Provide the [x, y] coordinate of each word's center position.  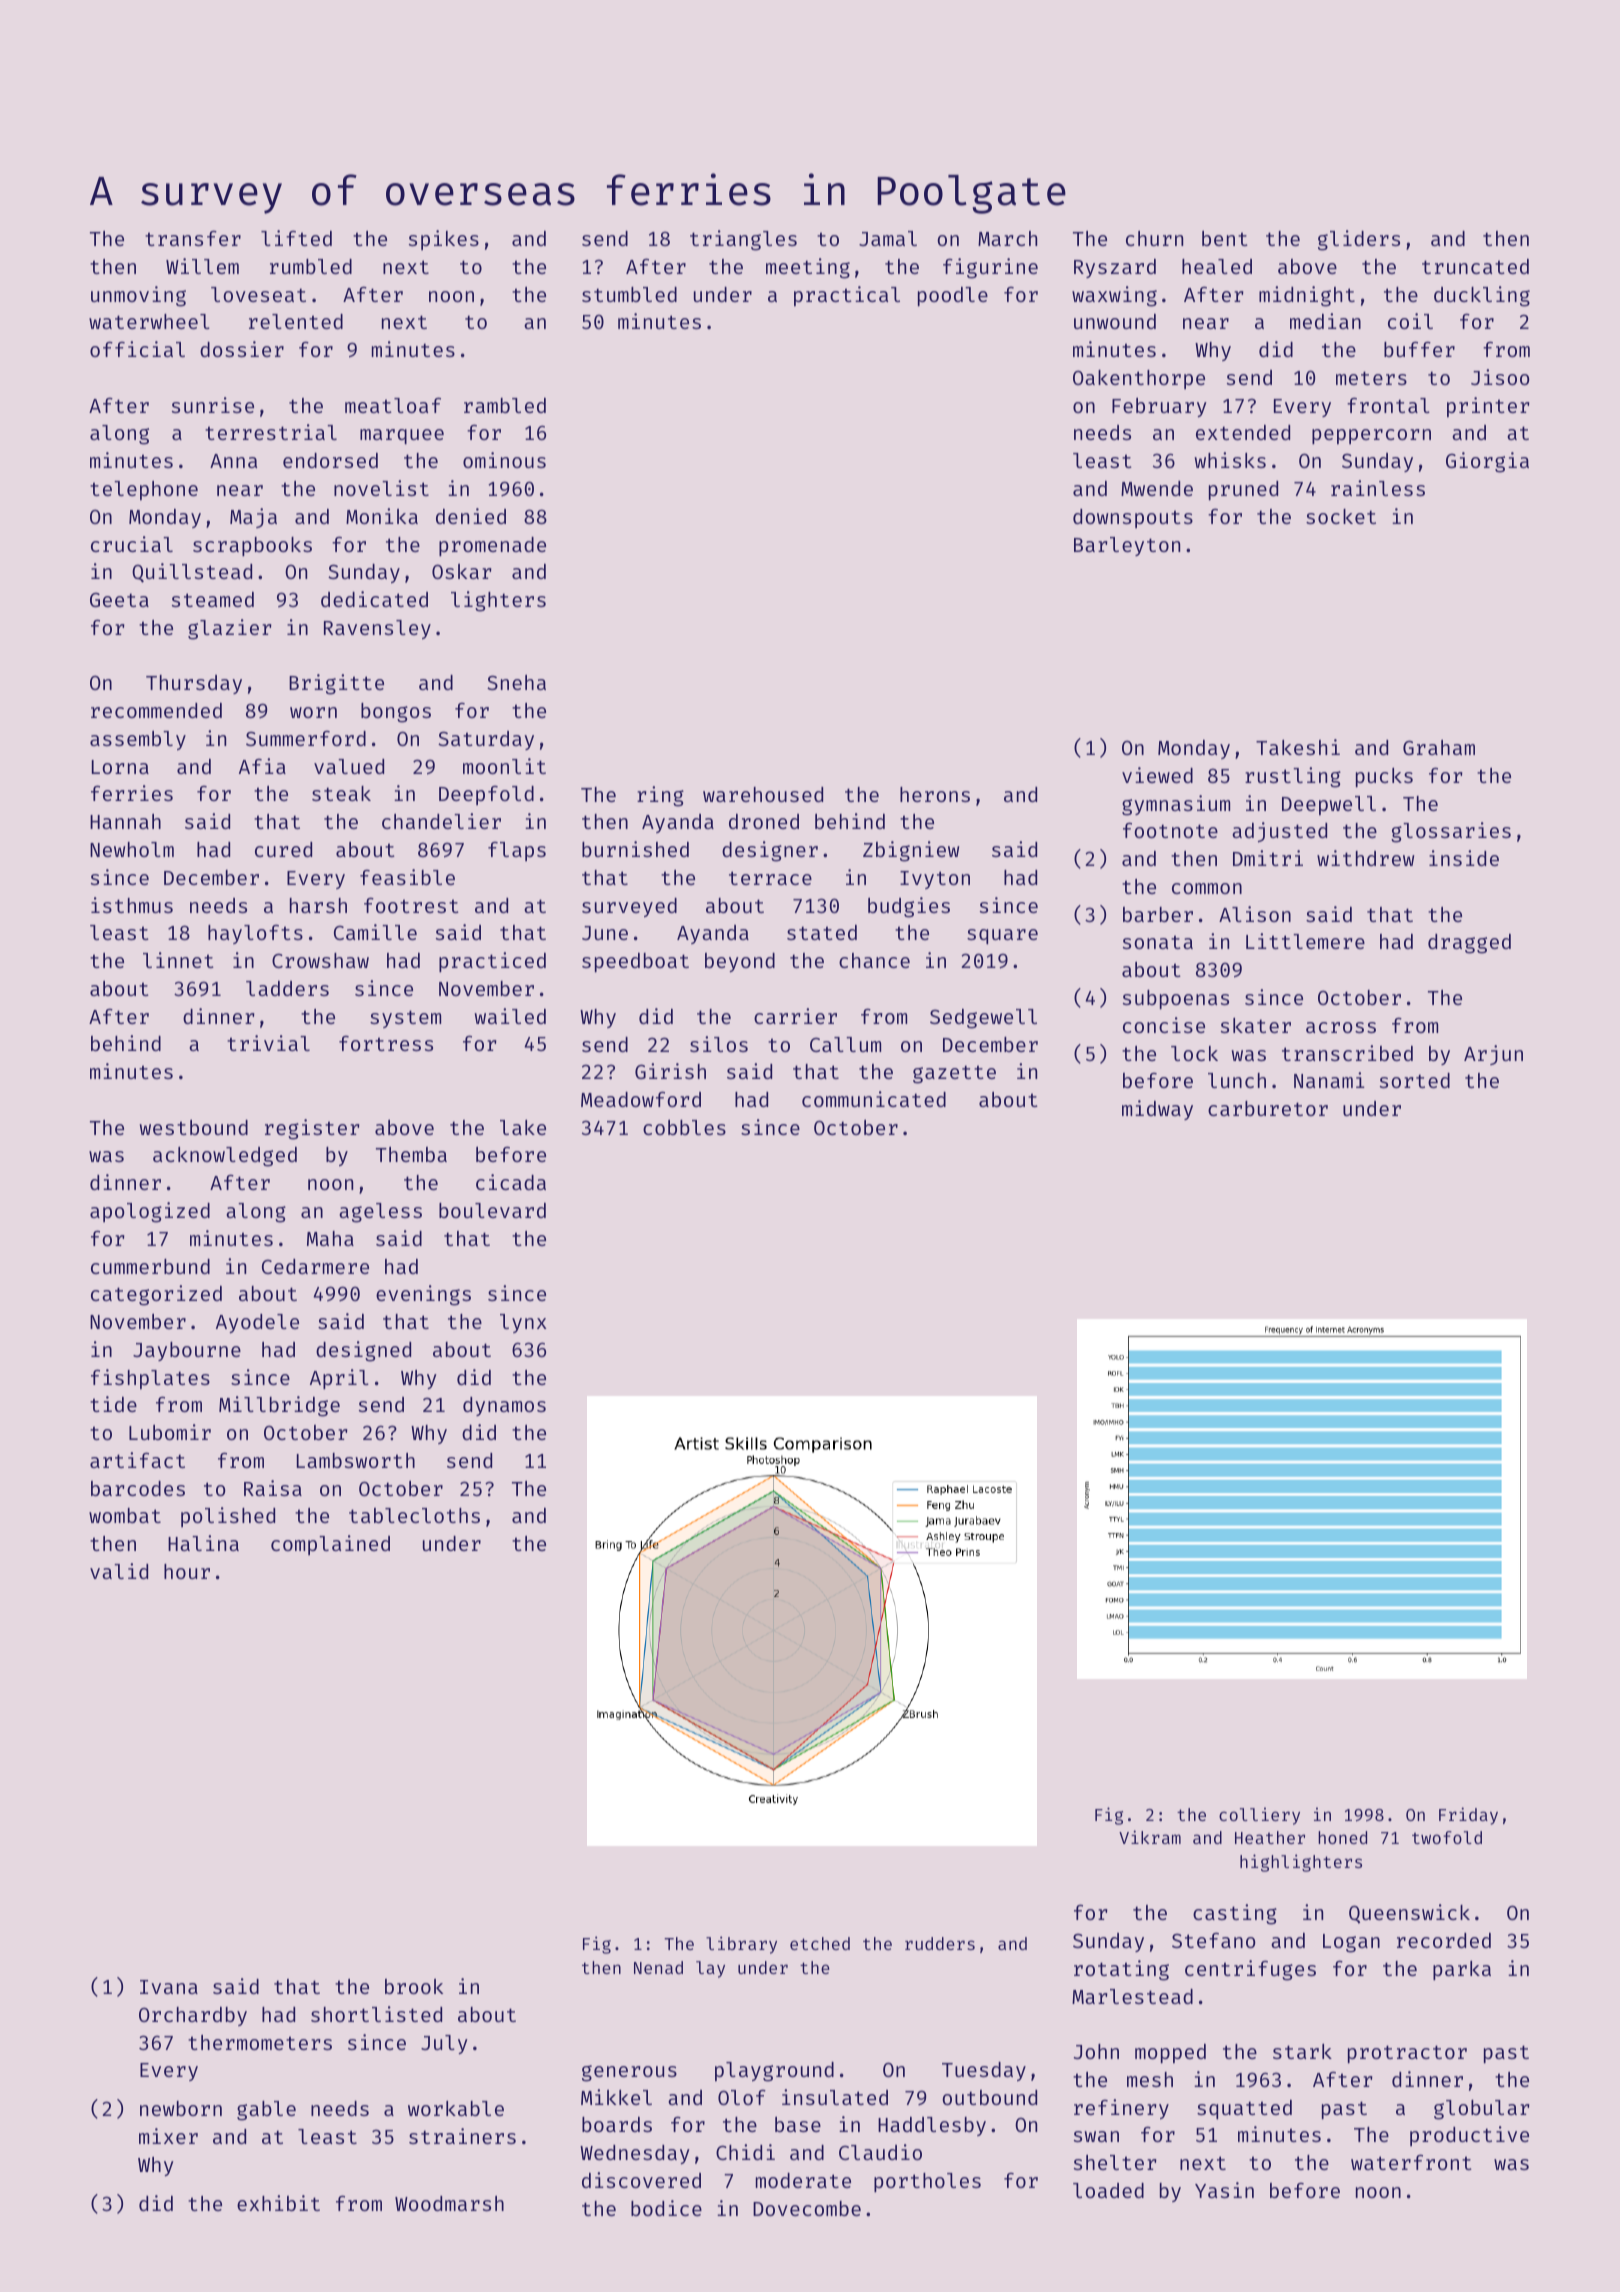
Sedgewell [983, 1019]
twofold [1447, 1837]
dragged [1469, 944]
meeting [808, 268]
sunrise [213, 405]
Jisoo [1500, 377]
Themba [411, 1154]
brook [414, 1986]
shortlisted [376, 2014]
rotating [1121, 1970]
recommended [156, 710]
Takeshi [1298, 747]
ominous [504, 460]
